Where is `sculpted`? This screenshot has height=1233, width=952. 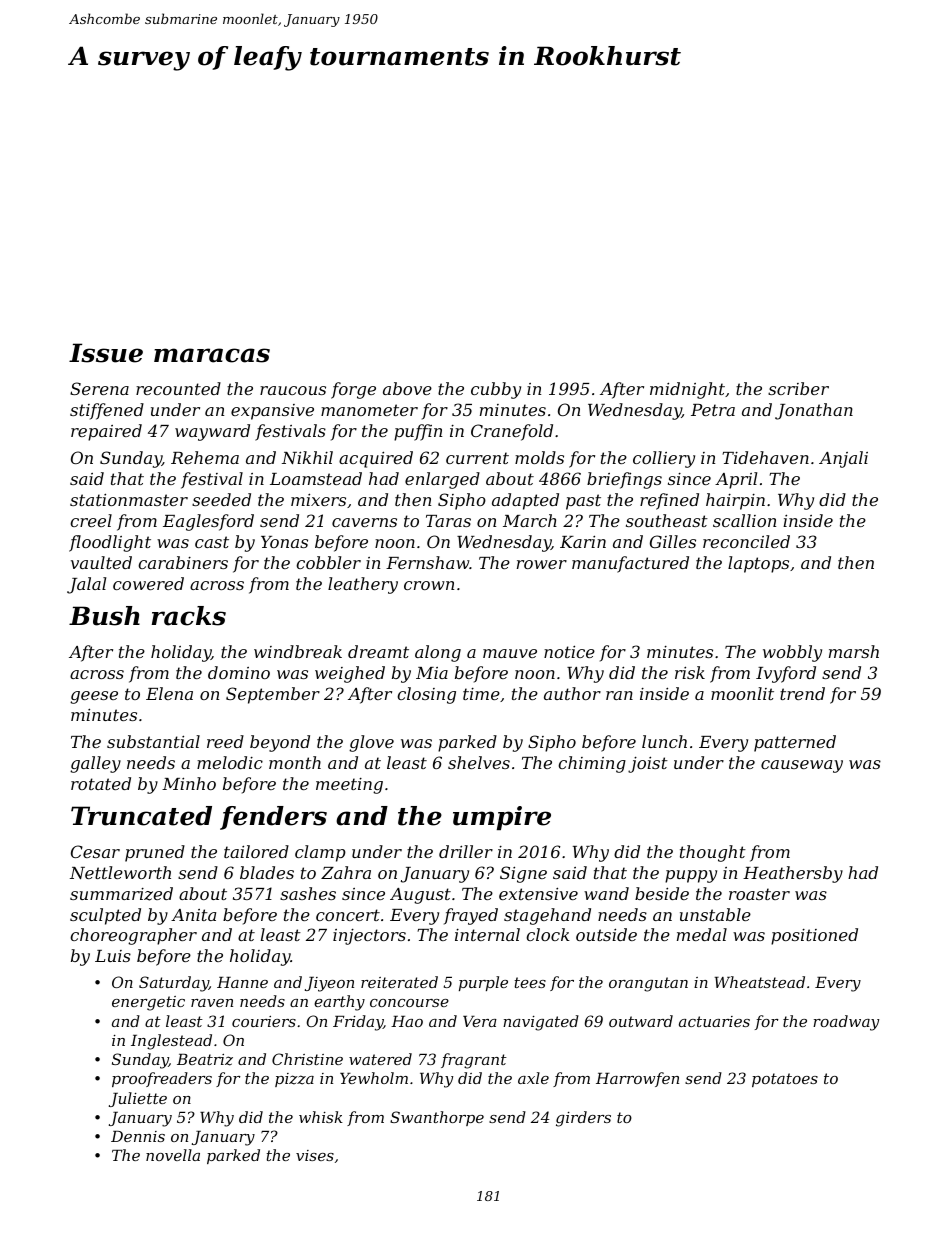 sculpted is located at coordinates (105, 916).
